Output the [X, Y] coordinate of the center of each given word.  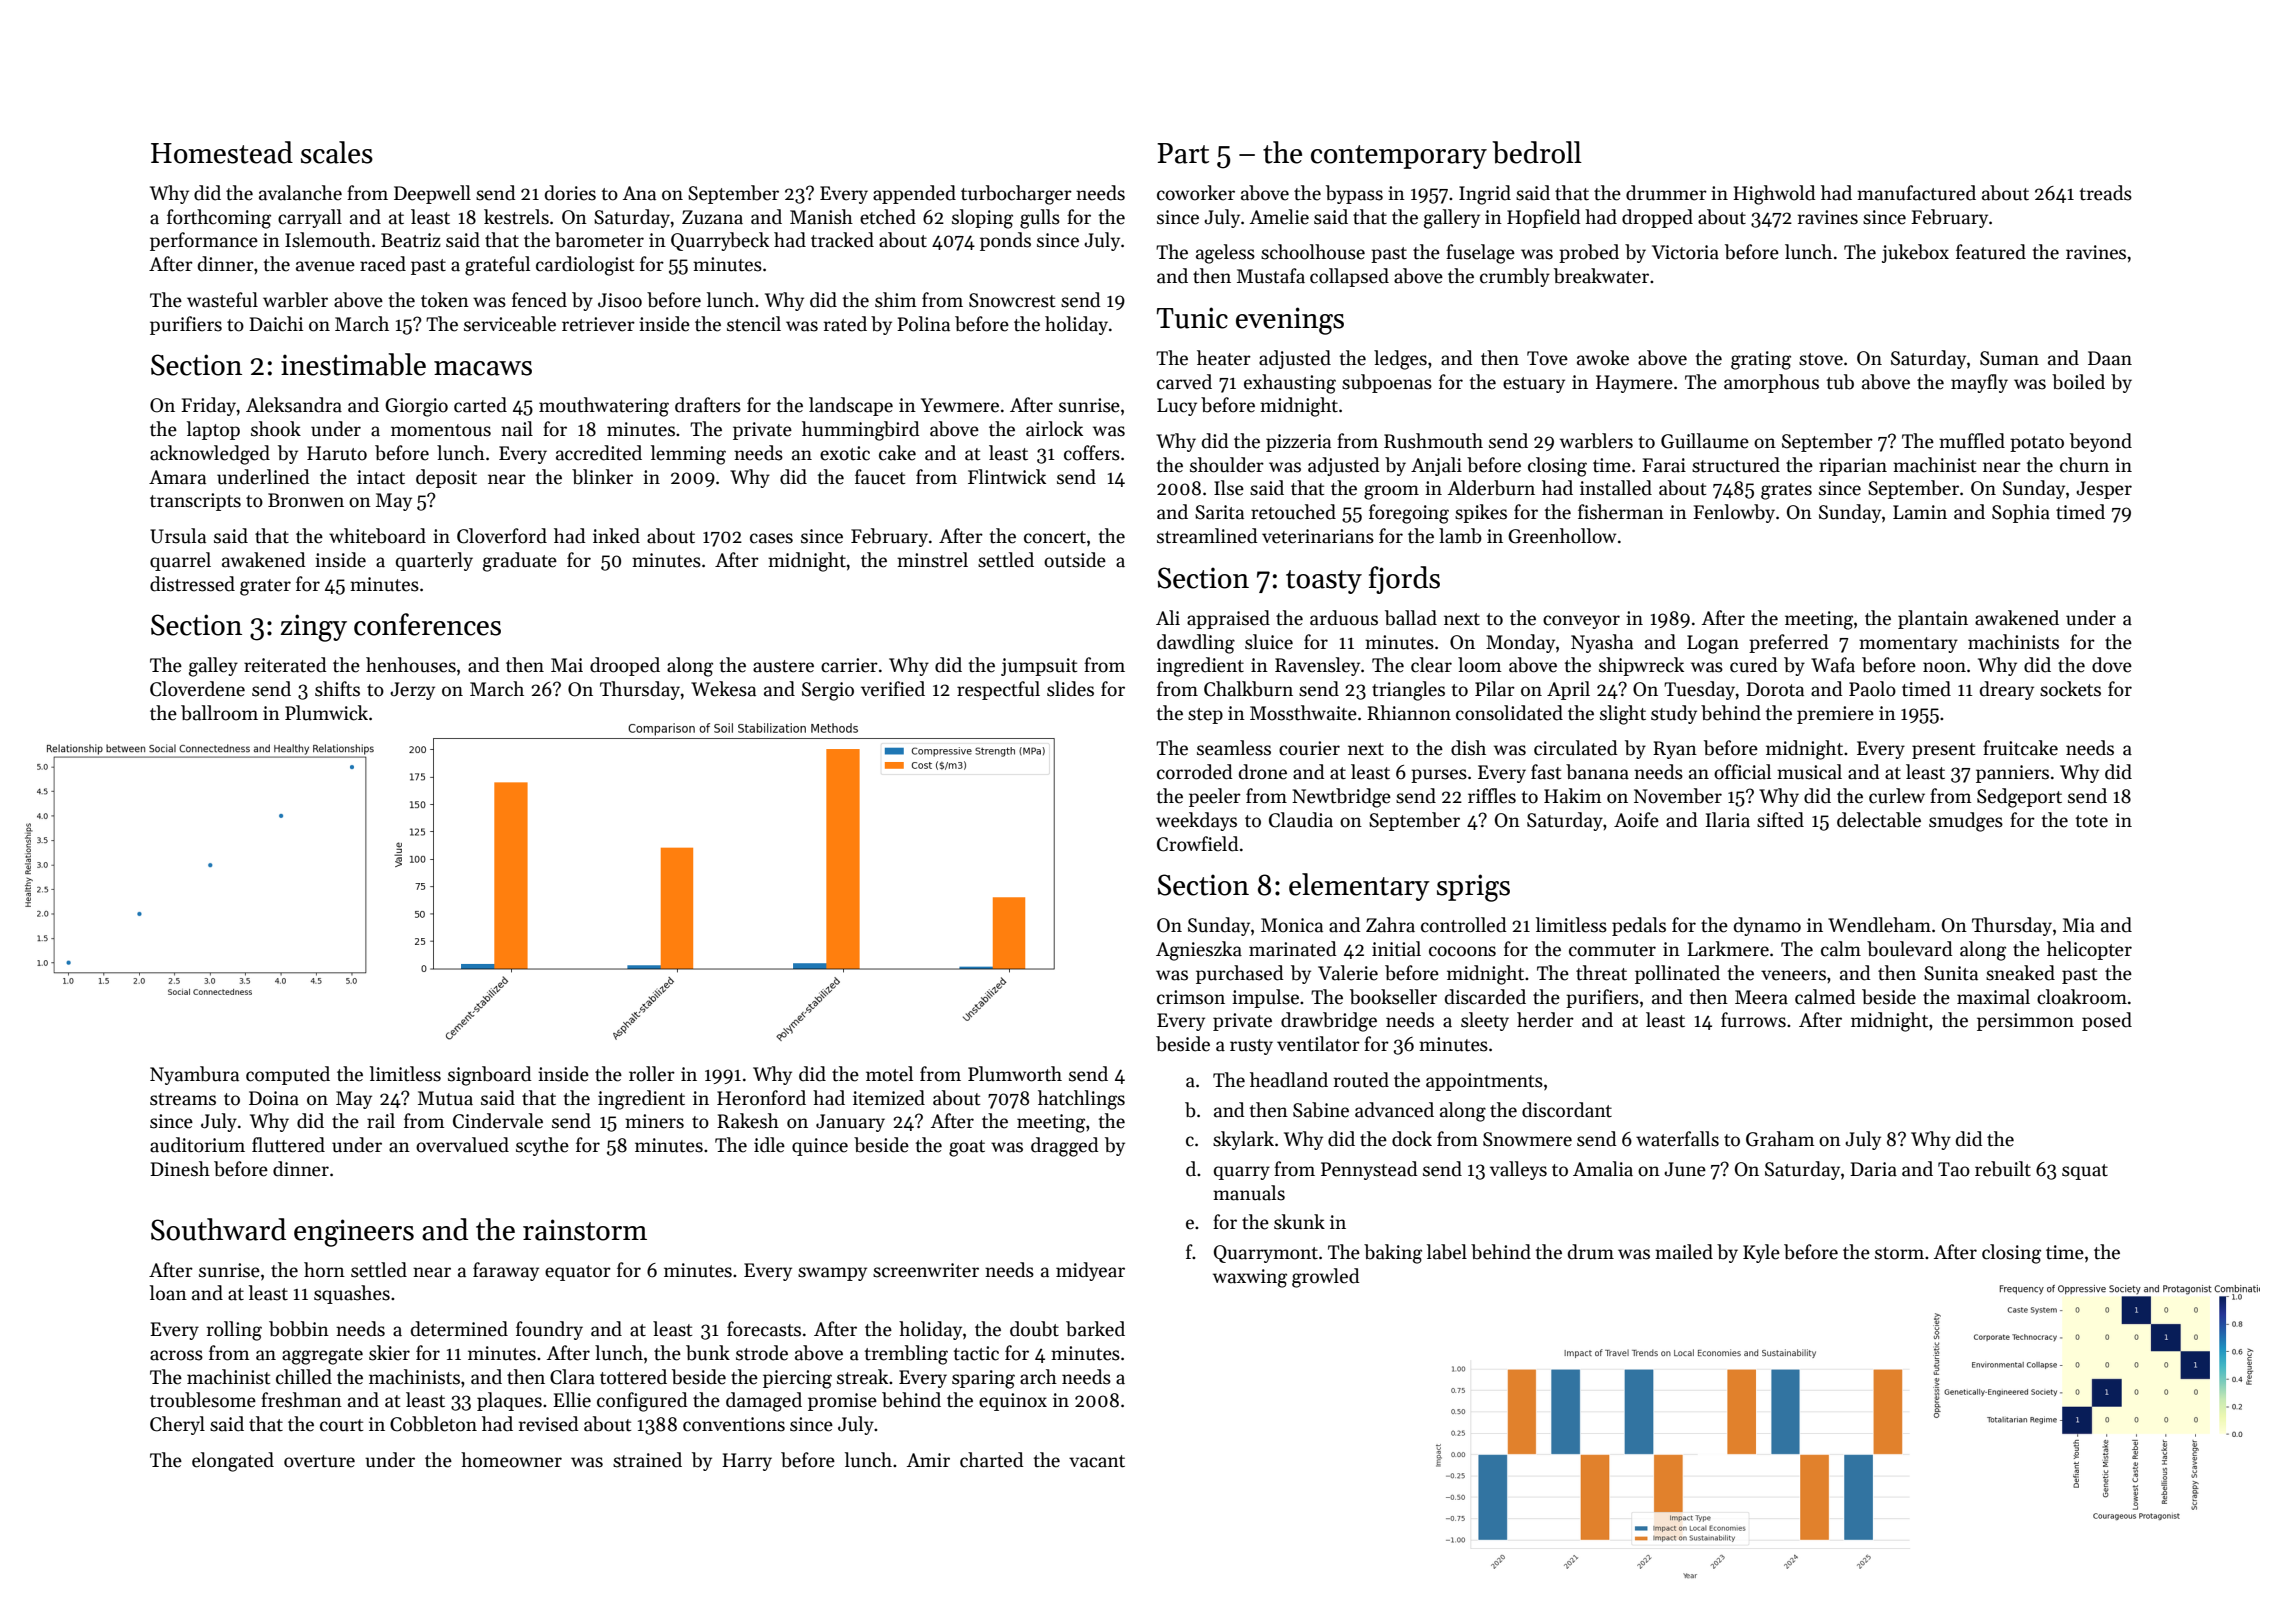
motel [889, 1074]
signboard [490, 1076]
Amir [928, 1460]
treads [2106, 193]
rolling [234, 1331]
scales [337, 152]
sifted [1780, 820]
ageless [1225, 254]
